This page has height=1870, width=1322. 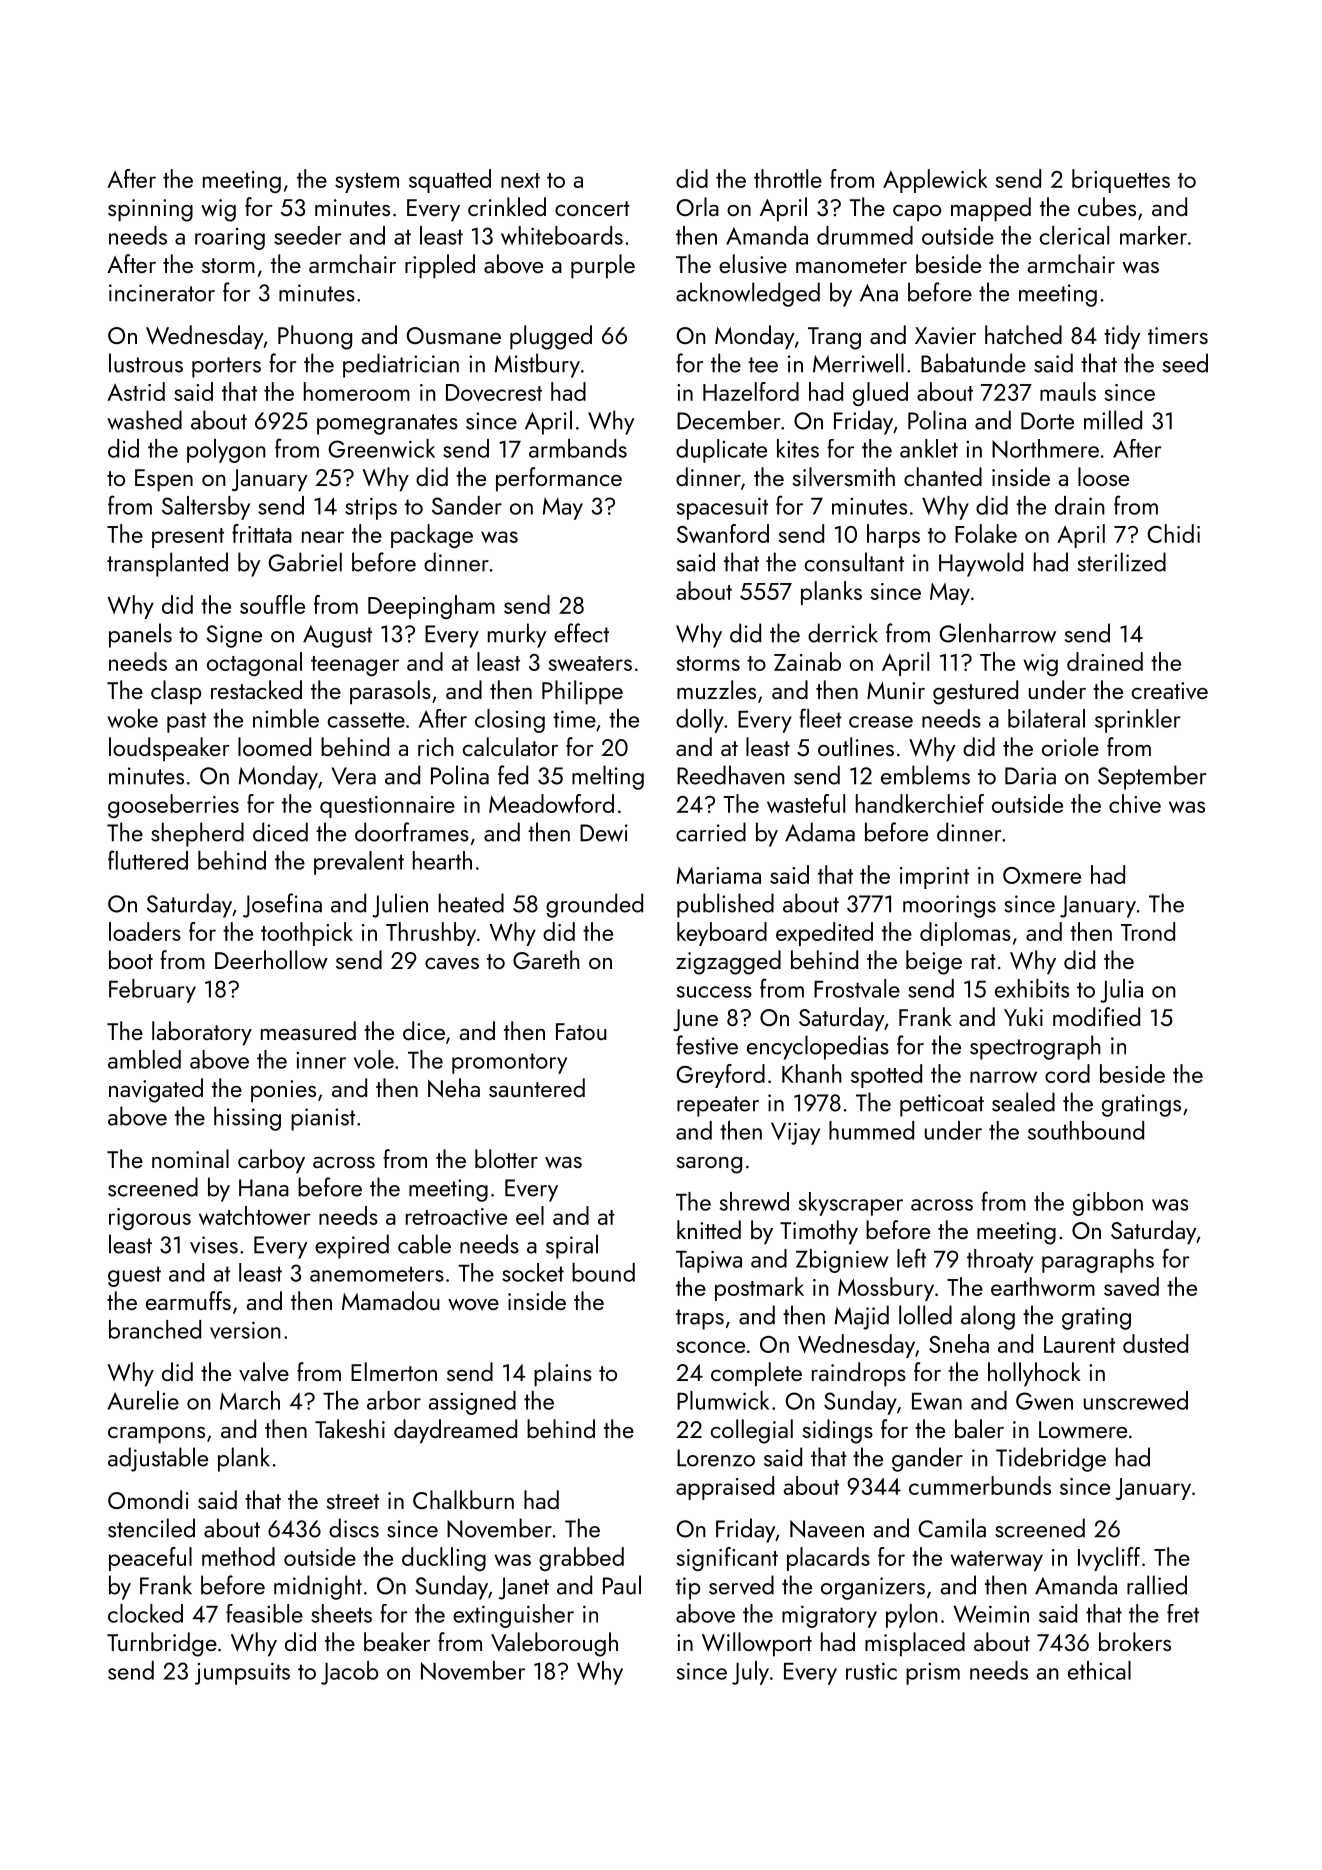 What do you see at coordinates (271, 1161) in the page?
I see `carboy` at bounding box center [271, 1161].
